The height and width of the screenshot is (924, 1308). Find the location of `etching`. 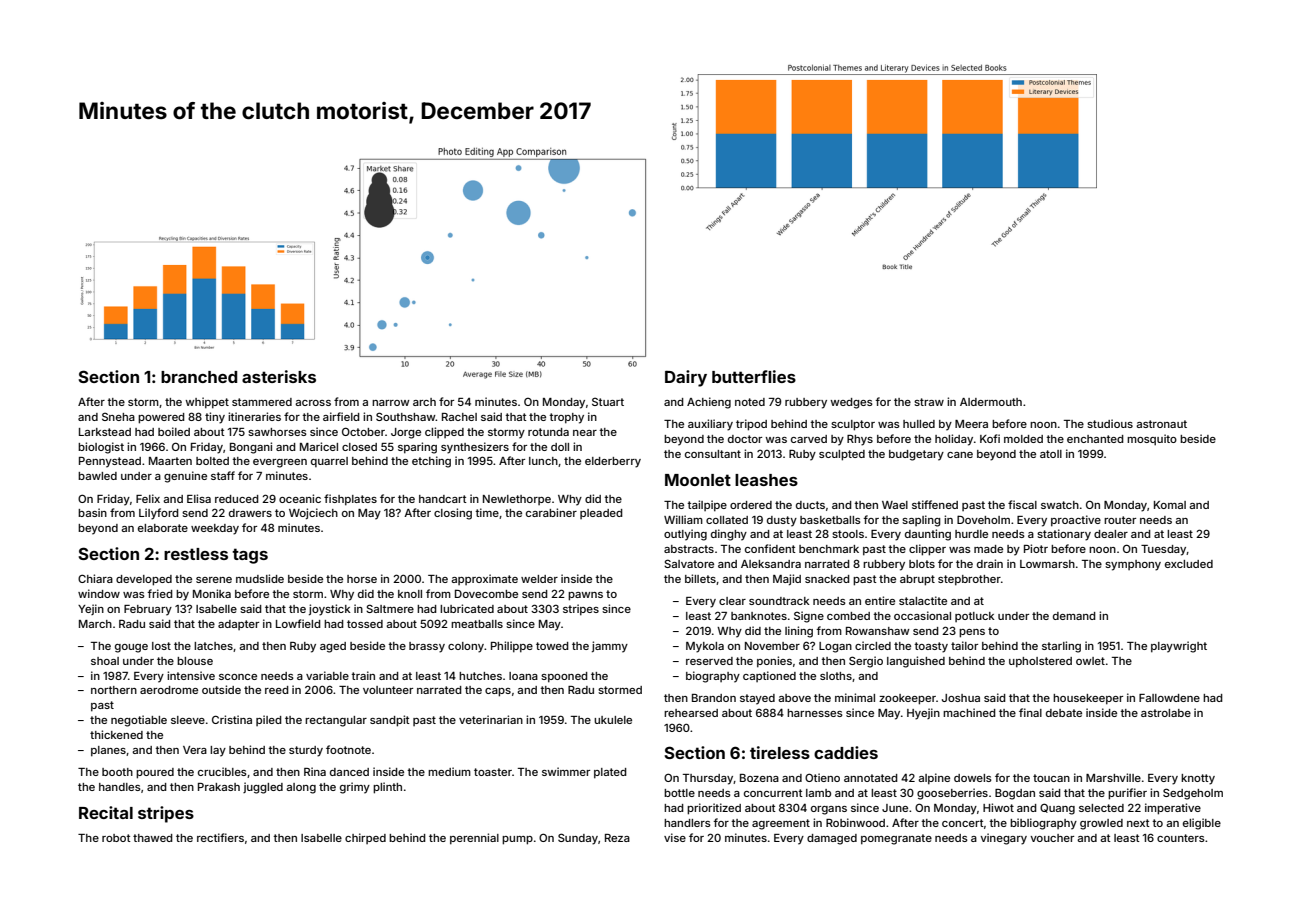

etching is located at coordinates (431, 462).
